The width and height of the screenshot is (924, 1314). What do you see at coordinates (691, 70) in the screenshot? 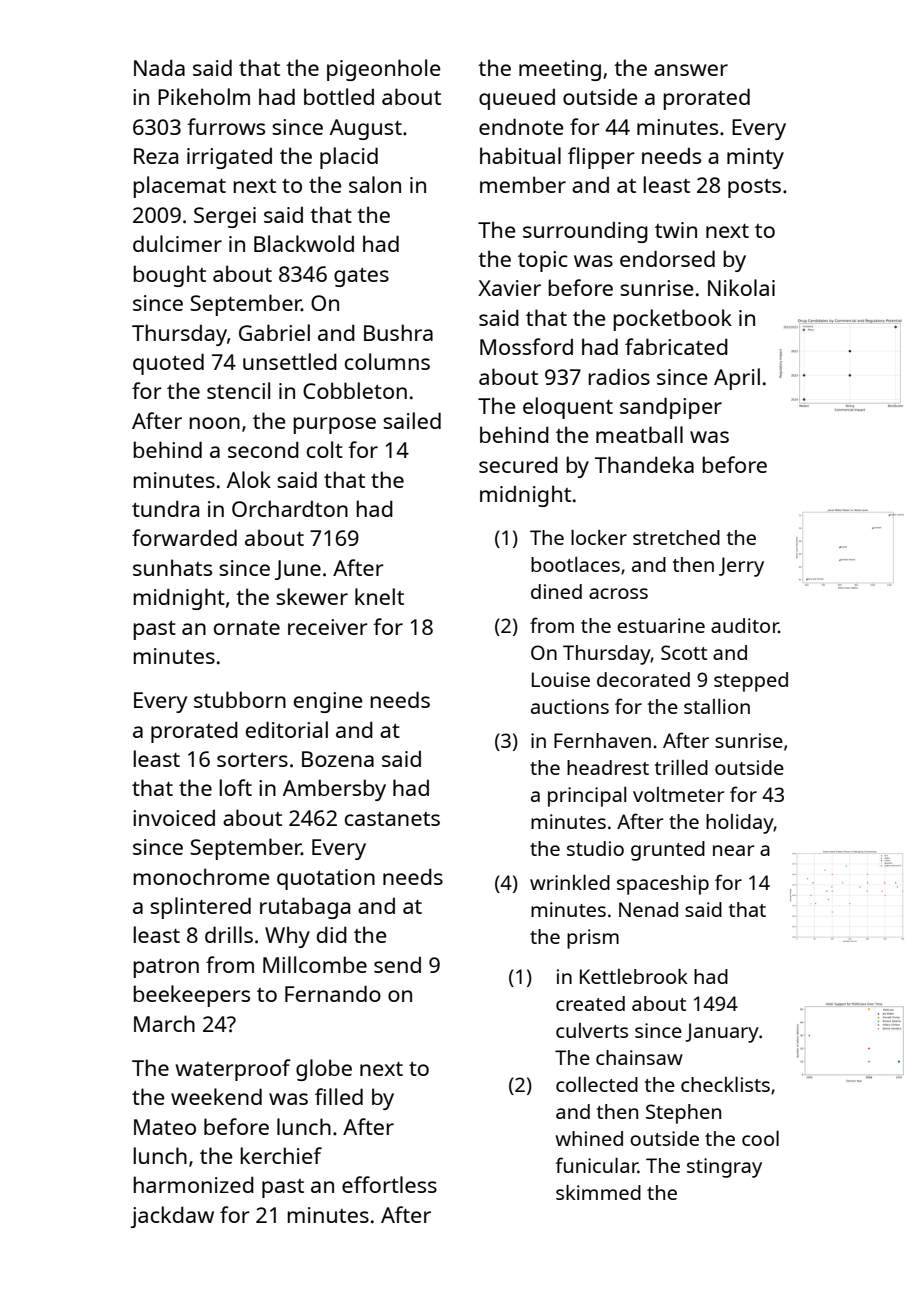
I see `answer` at bounding box center [691, 70].
